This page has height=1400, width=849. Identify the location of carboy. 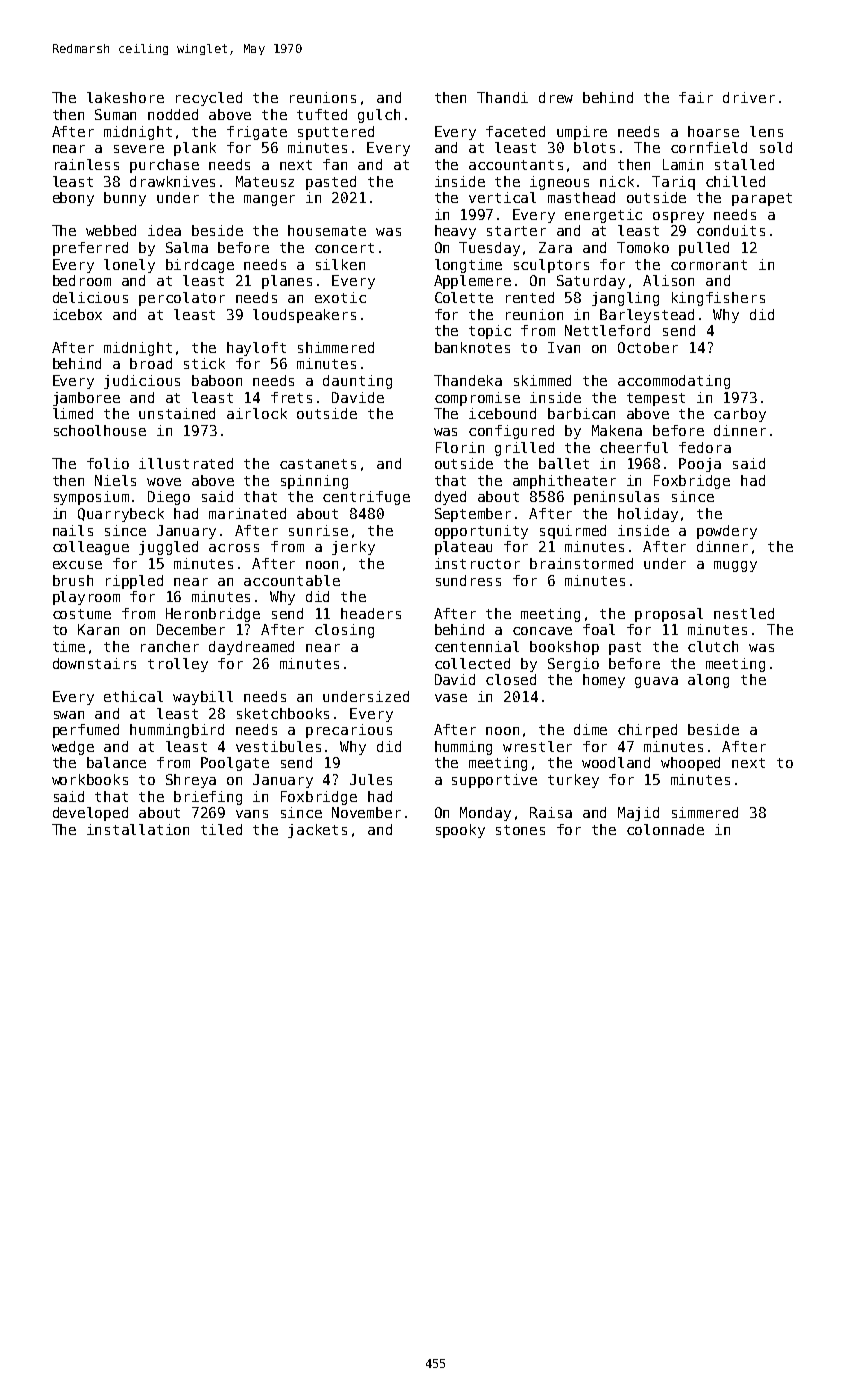
(740, 415).
